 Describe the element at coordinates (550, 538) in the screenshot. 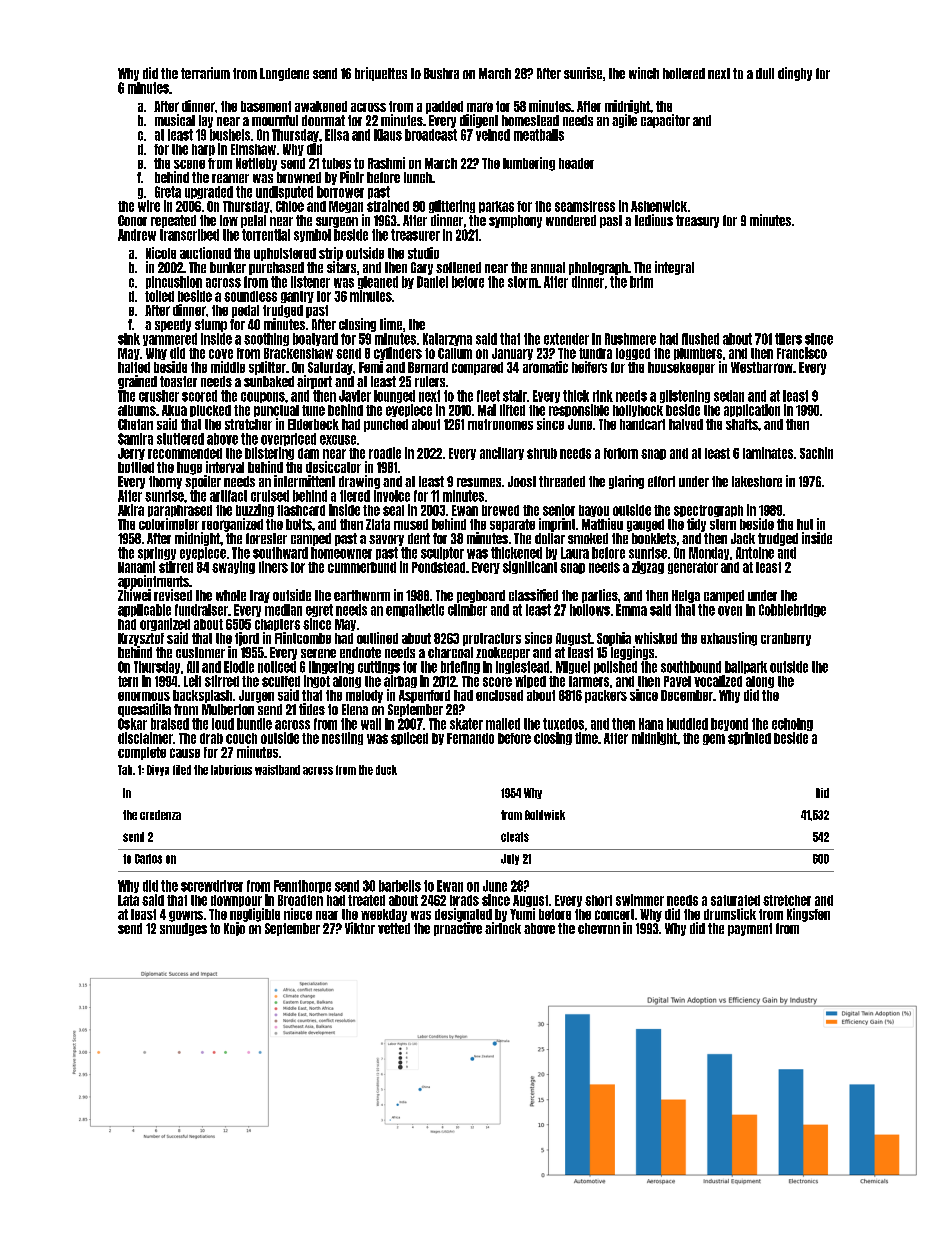

I see `dollar` at that location.
